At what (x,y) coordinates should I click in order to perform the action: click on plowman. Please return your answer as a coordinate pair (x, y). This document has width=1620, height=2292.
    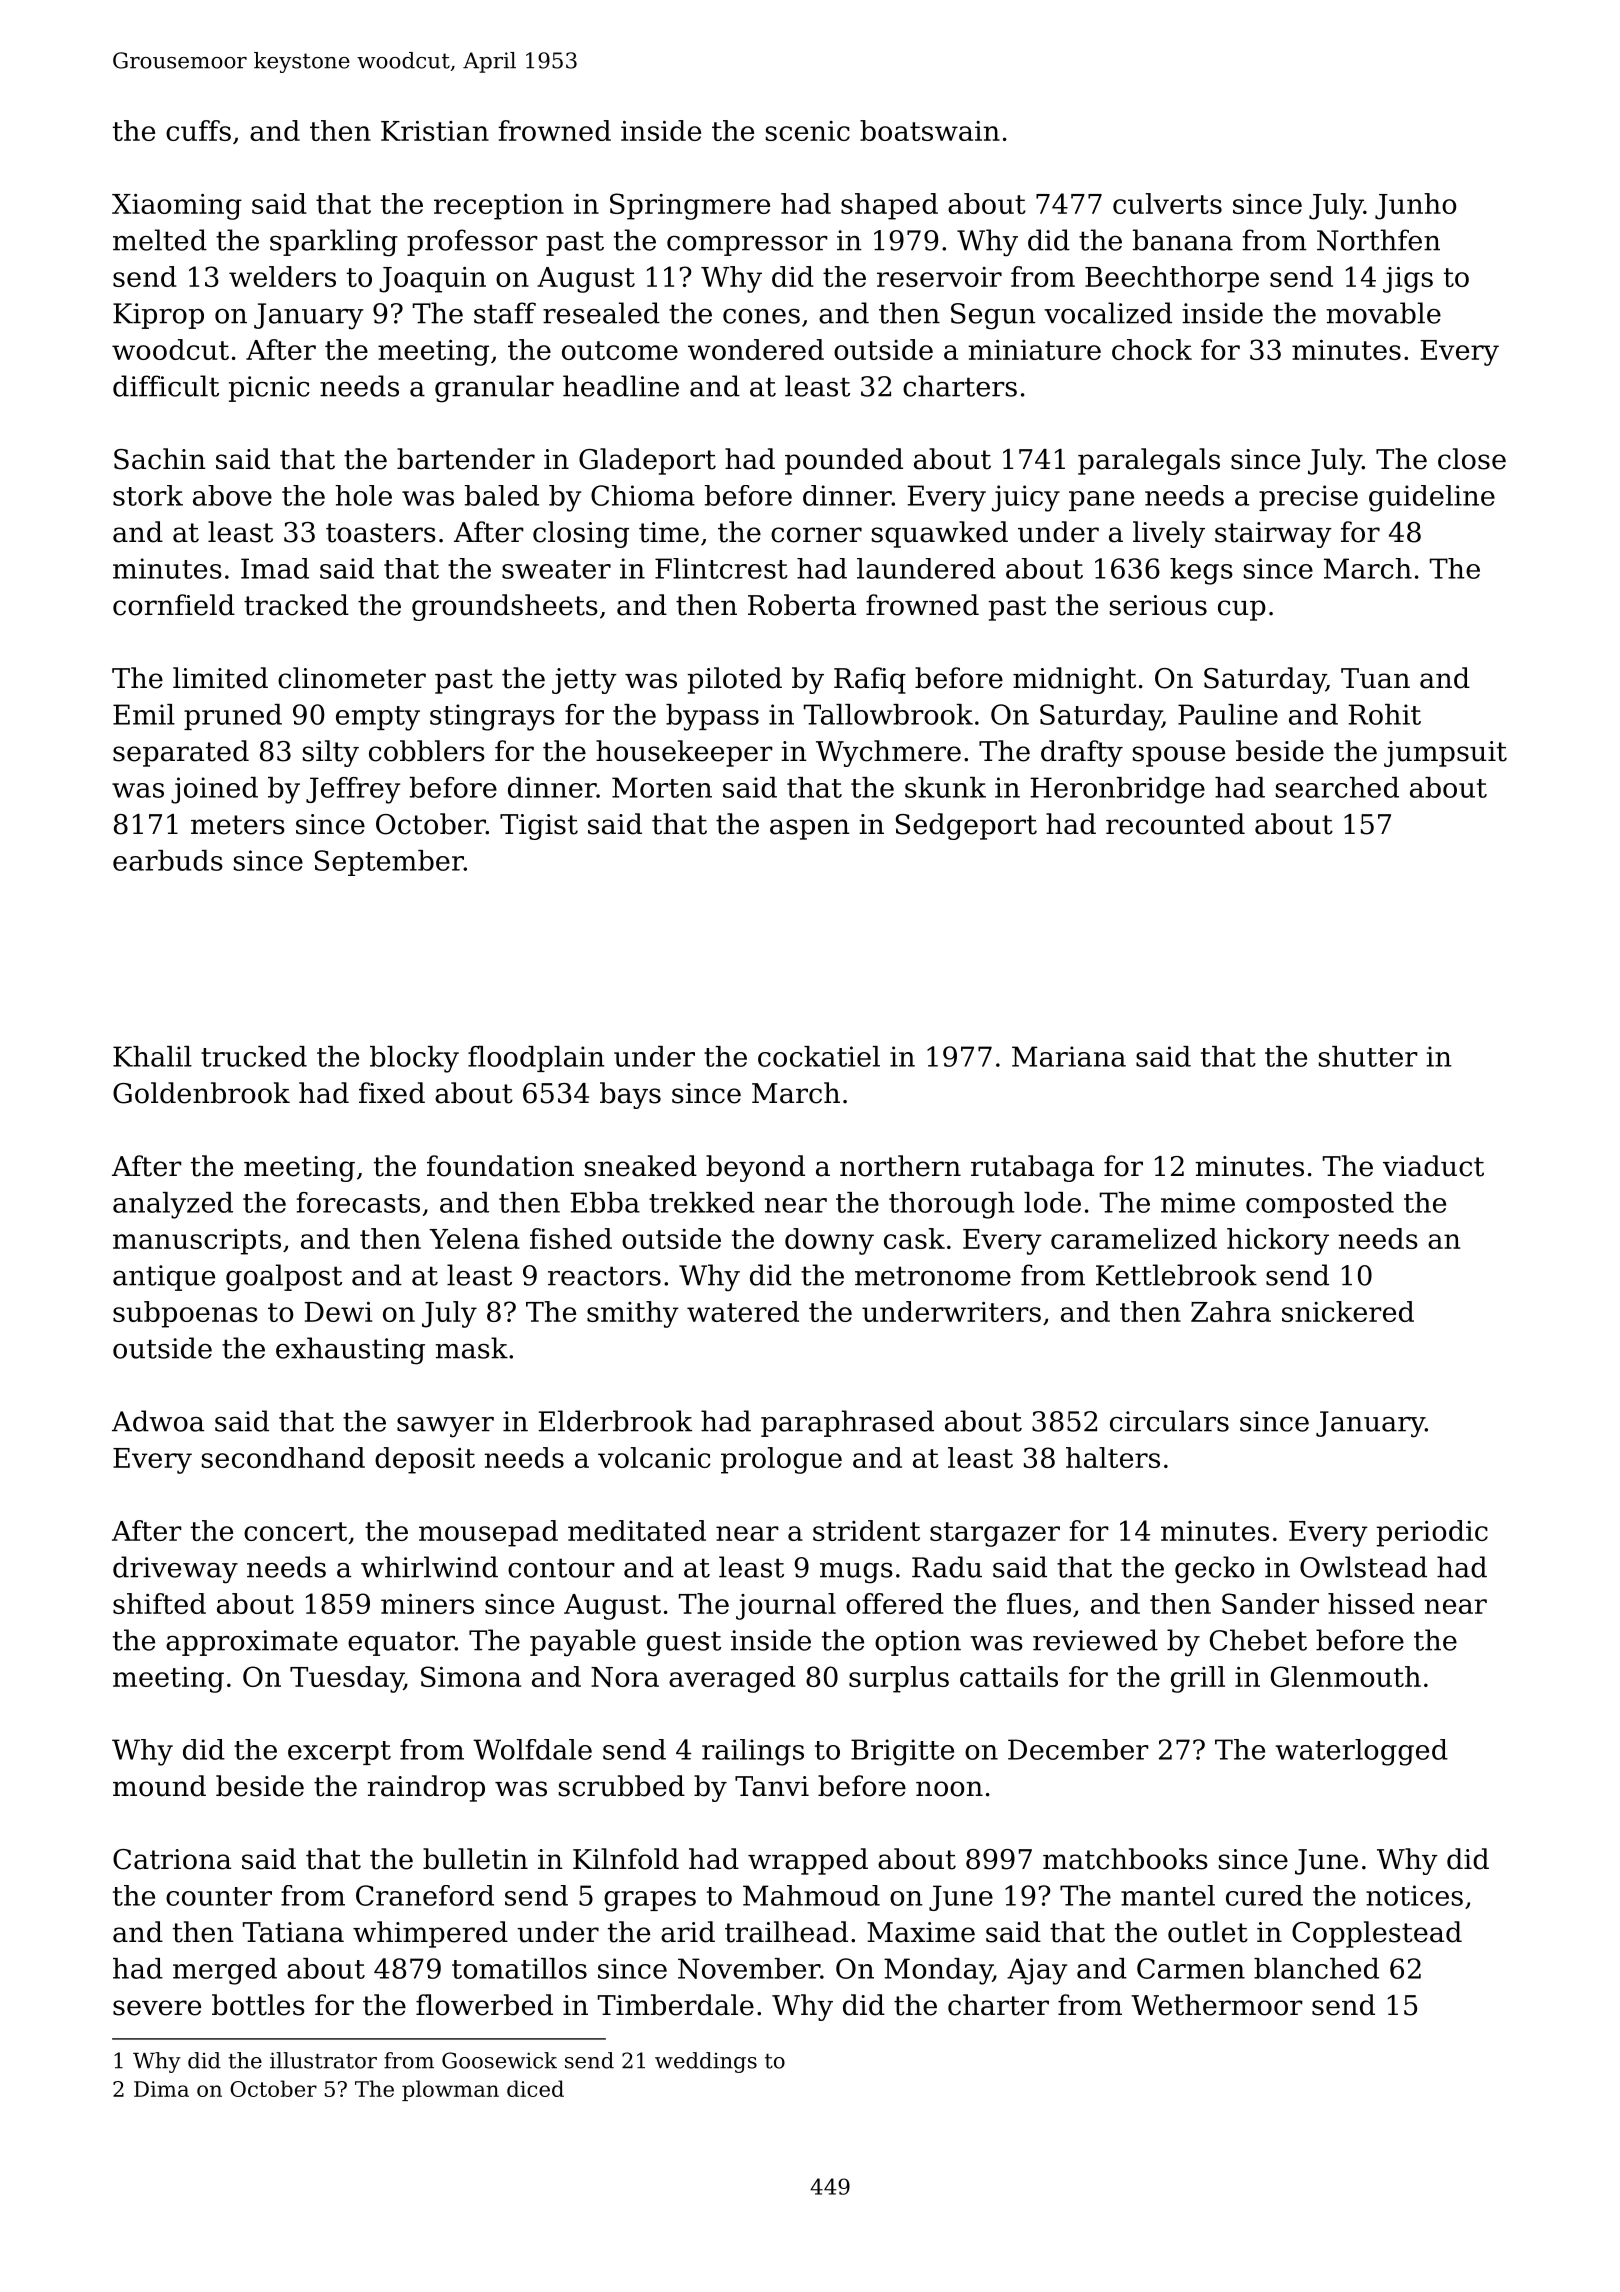
    Looking at the image, I should click on (450, 2090).
